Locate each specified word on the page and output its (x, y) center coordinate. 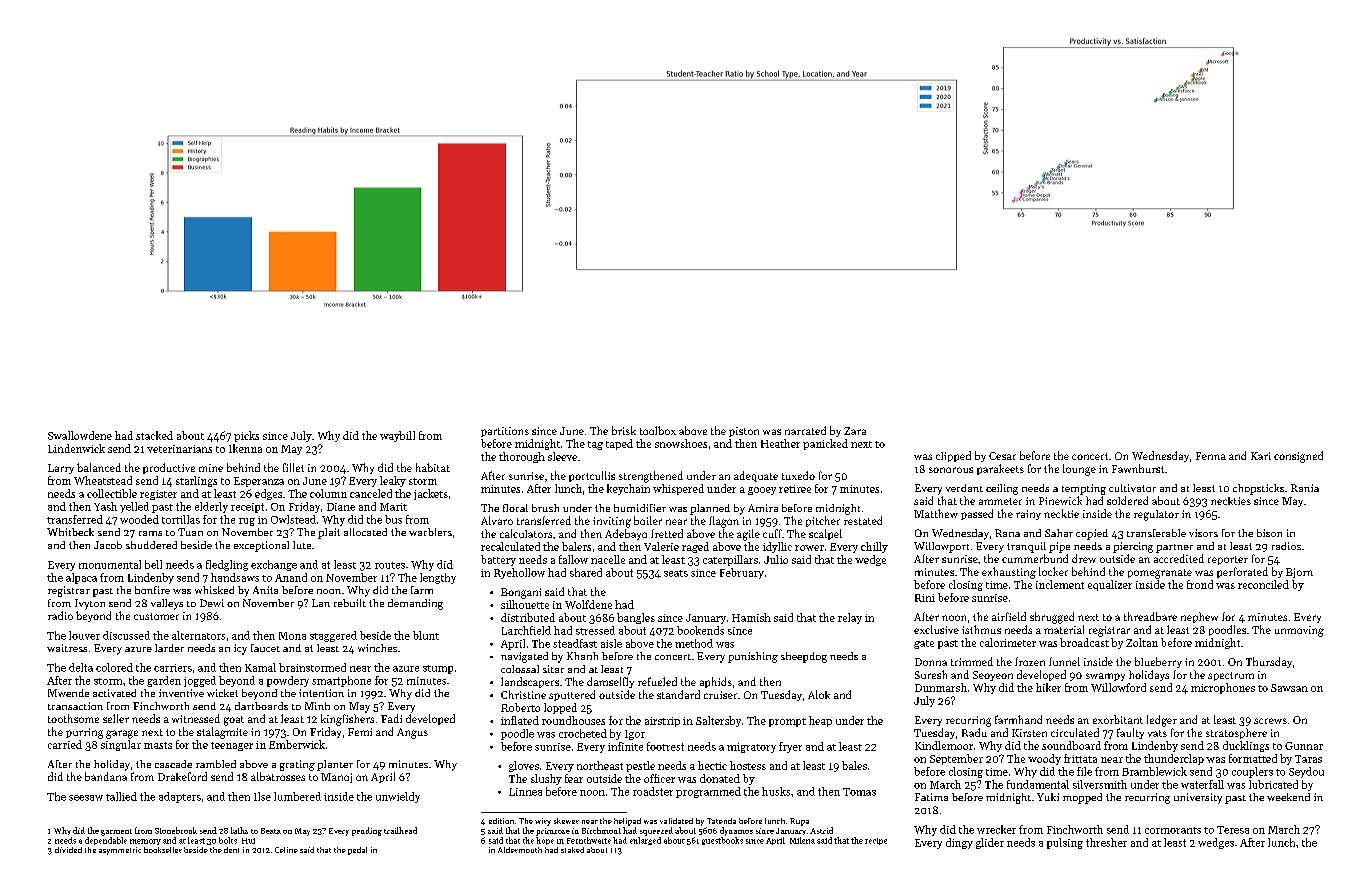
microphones (1223, 688)
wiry (543, 822)
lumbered (297, 796)
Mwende (68, 693)
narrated (805, 430)
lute (302, 545)
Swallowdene (80, 435)
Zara (855, 431)
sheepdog (804, 657)
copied (1092, 534)
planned (710, 509)
